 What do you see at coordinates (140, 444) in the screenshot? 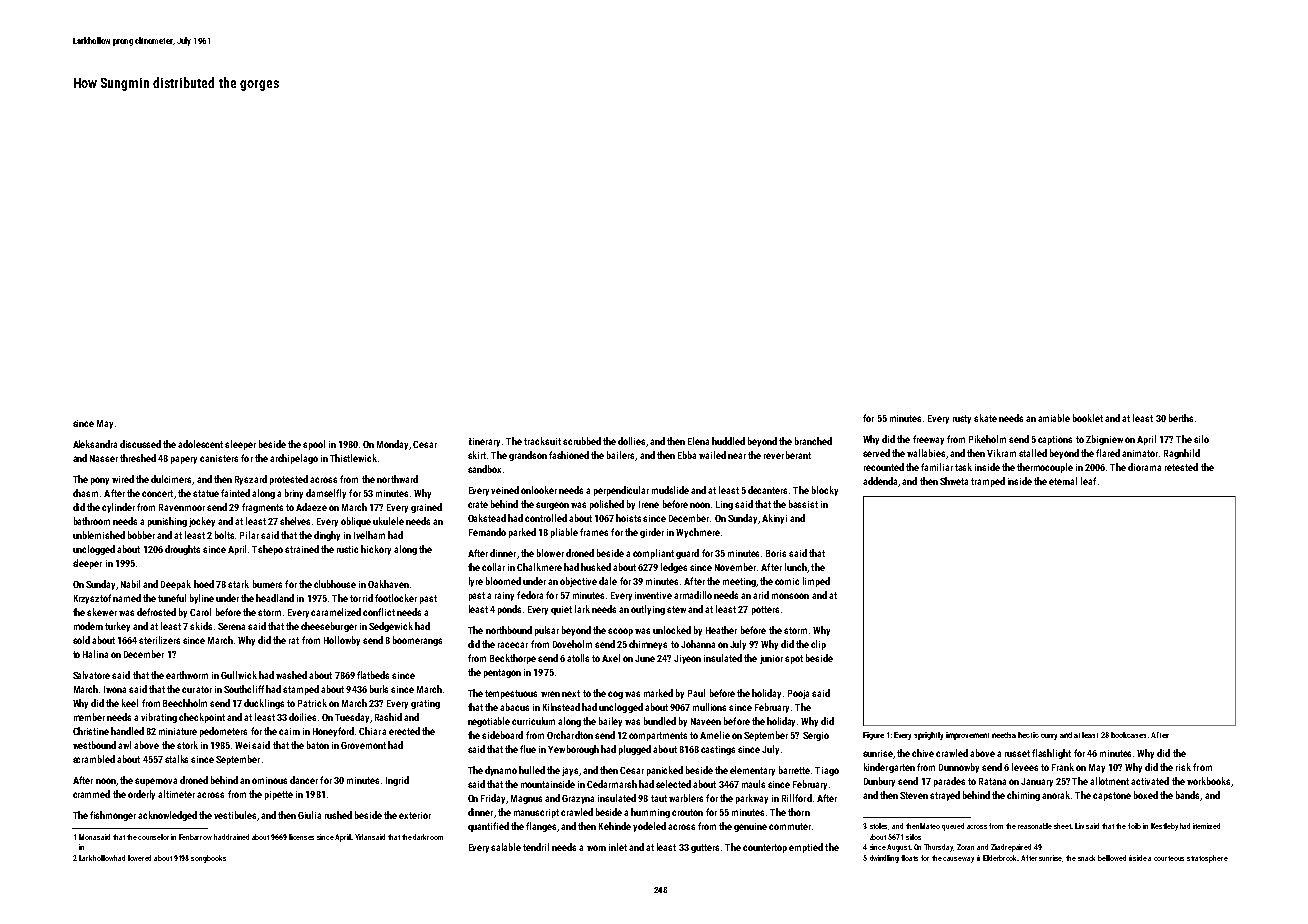
I see `discussed` at bounding box center [140, 444].
